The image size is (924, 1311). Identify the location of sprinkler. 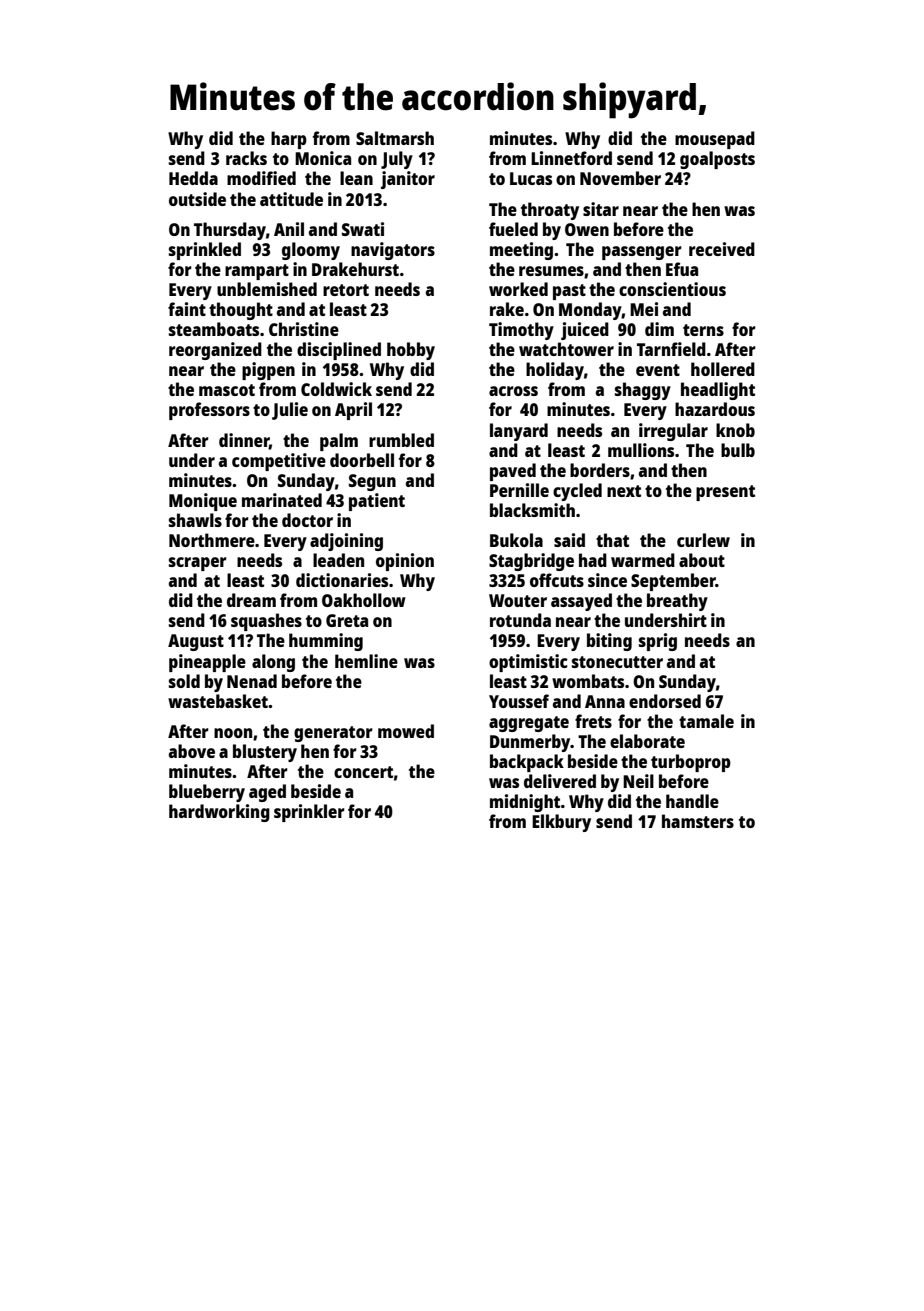
(309, 813).
